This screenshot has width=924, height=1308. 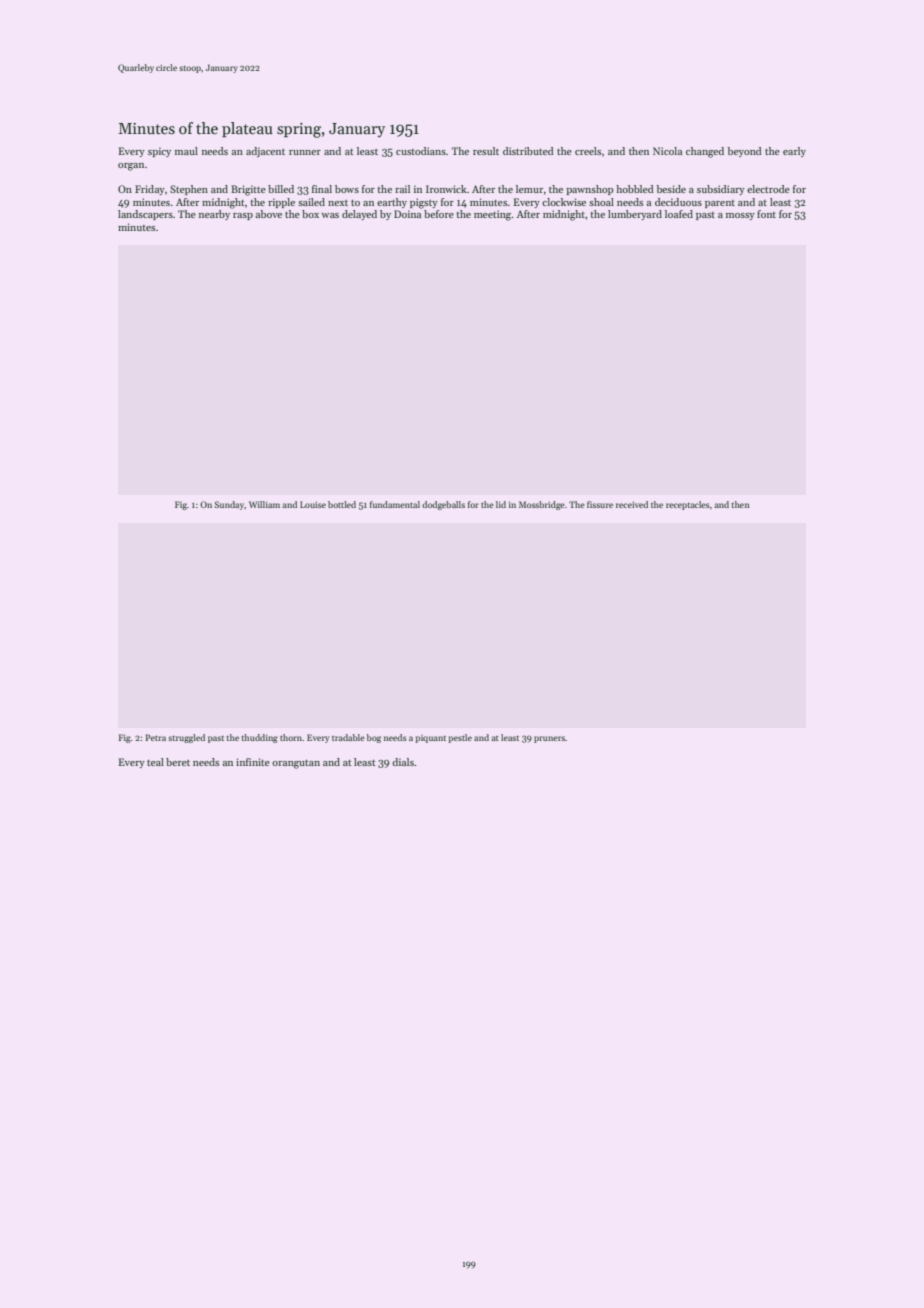 What do you see at coordinates (253, 762) in the screenshot?
I see `infinite` at bounding box center [253, 762].
